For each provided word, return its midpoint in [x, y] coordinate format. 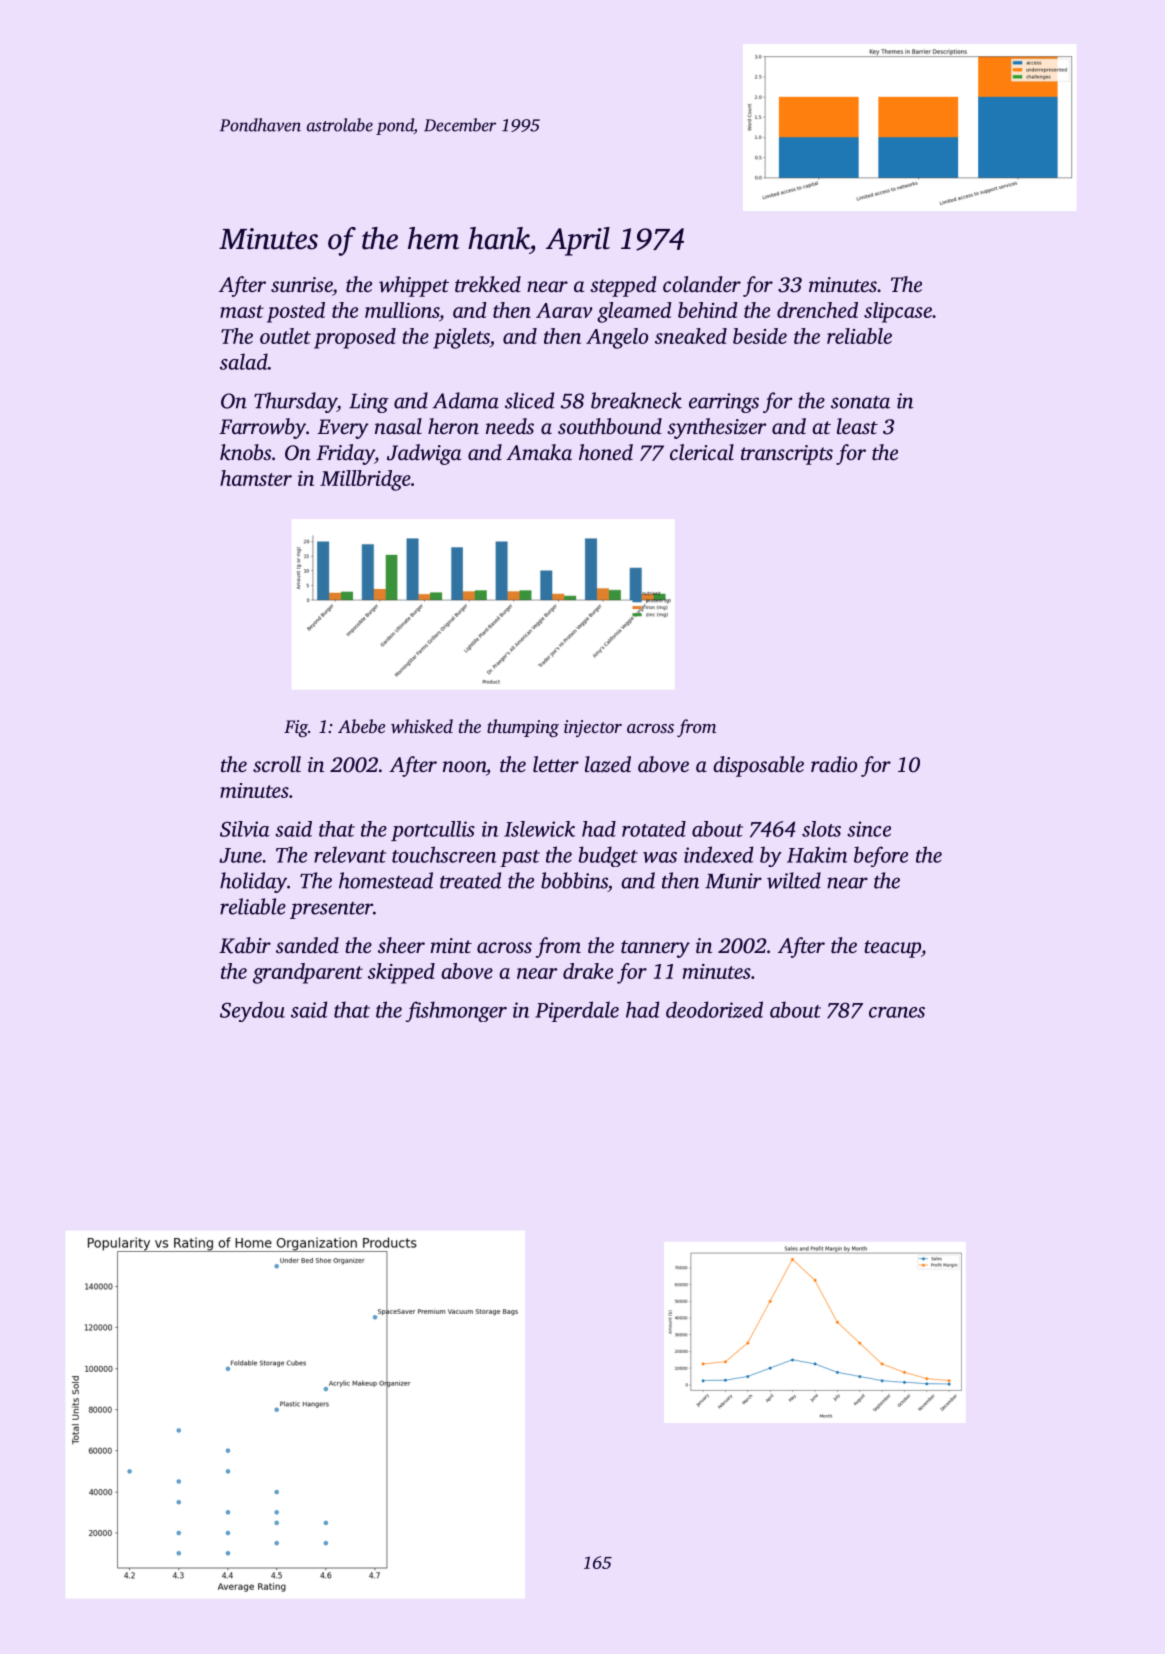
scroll [277, 764]
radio [834, 764]
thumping [523, 728]
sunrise [302, 284]
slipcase [898, 312]
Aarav [564, 310]
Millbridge [365, 480]
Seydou [252, 1011]
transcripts [787, 455]
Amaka [539, 452]
